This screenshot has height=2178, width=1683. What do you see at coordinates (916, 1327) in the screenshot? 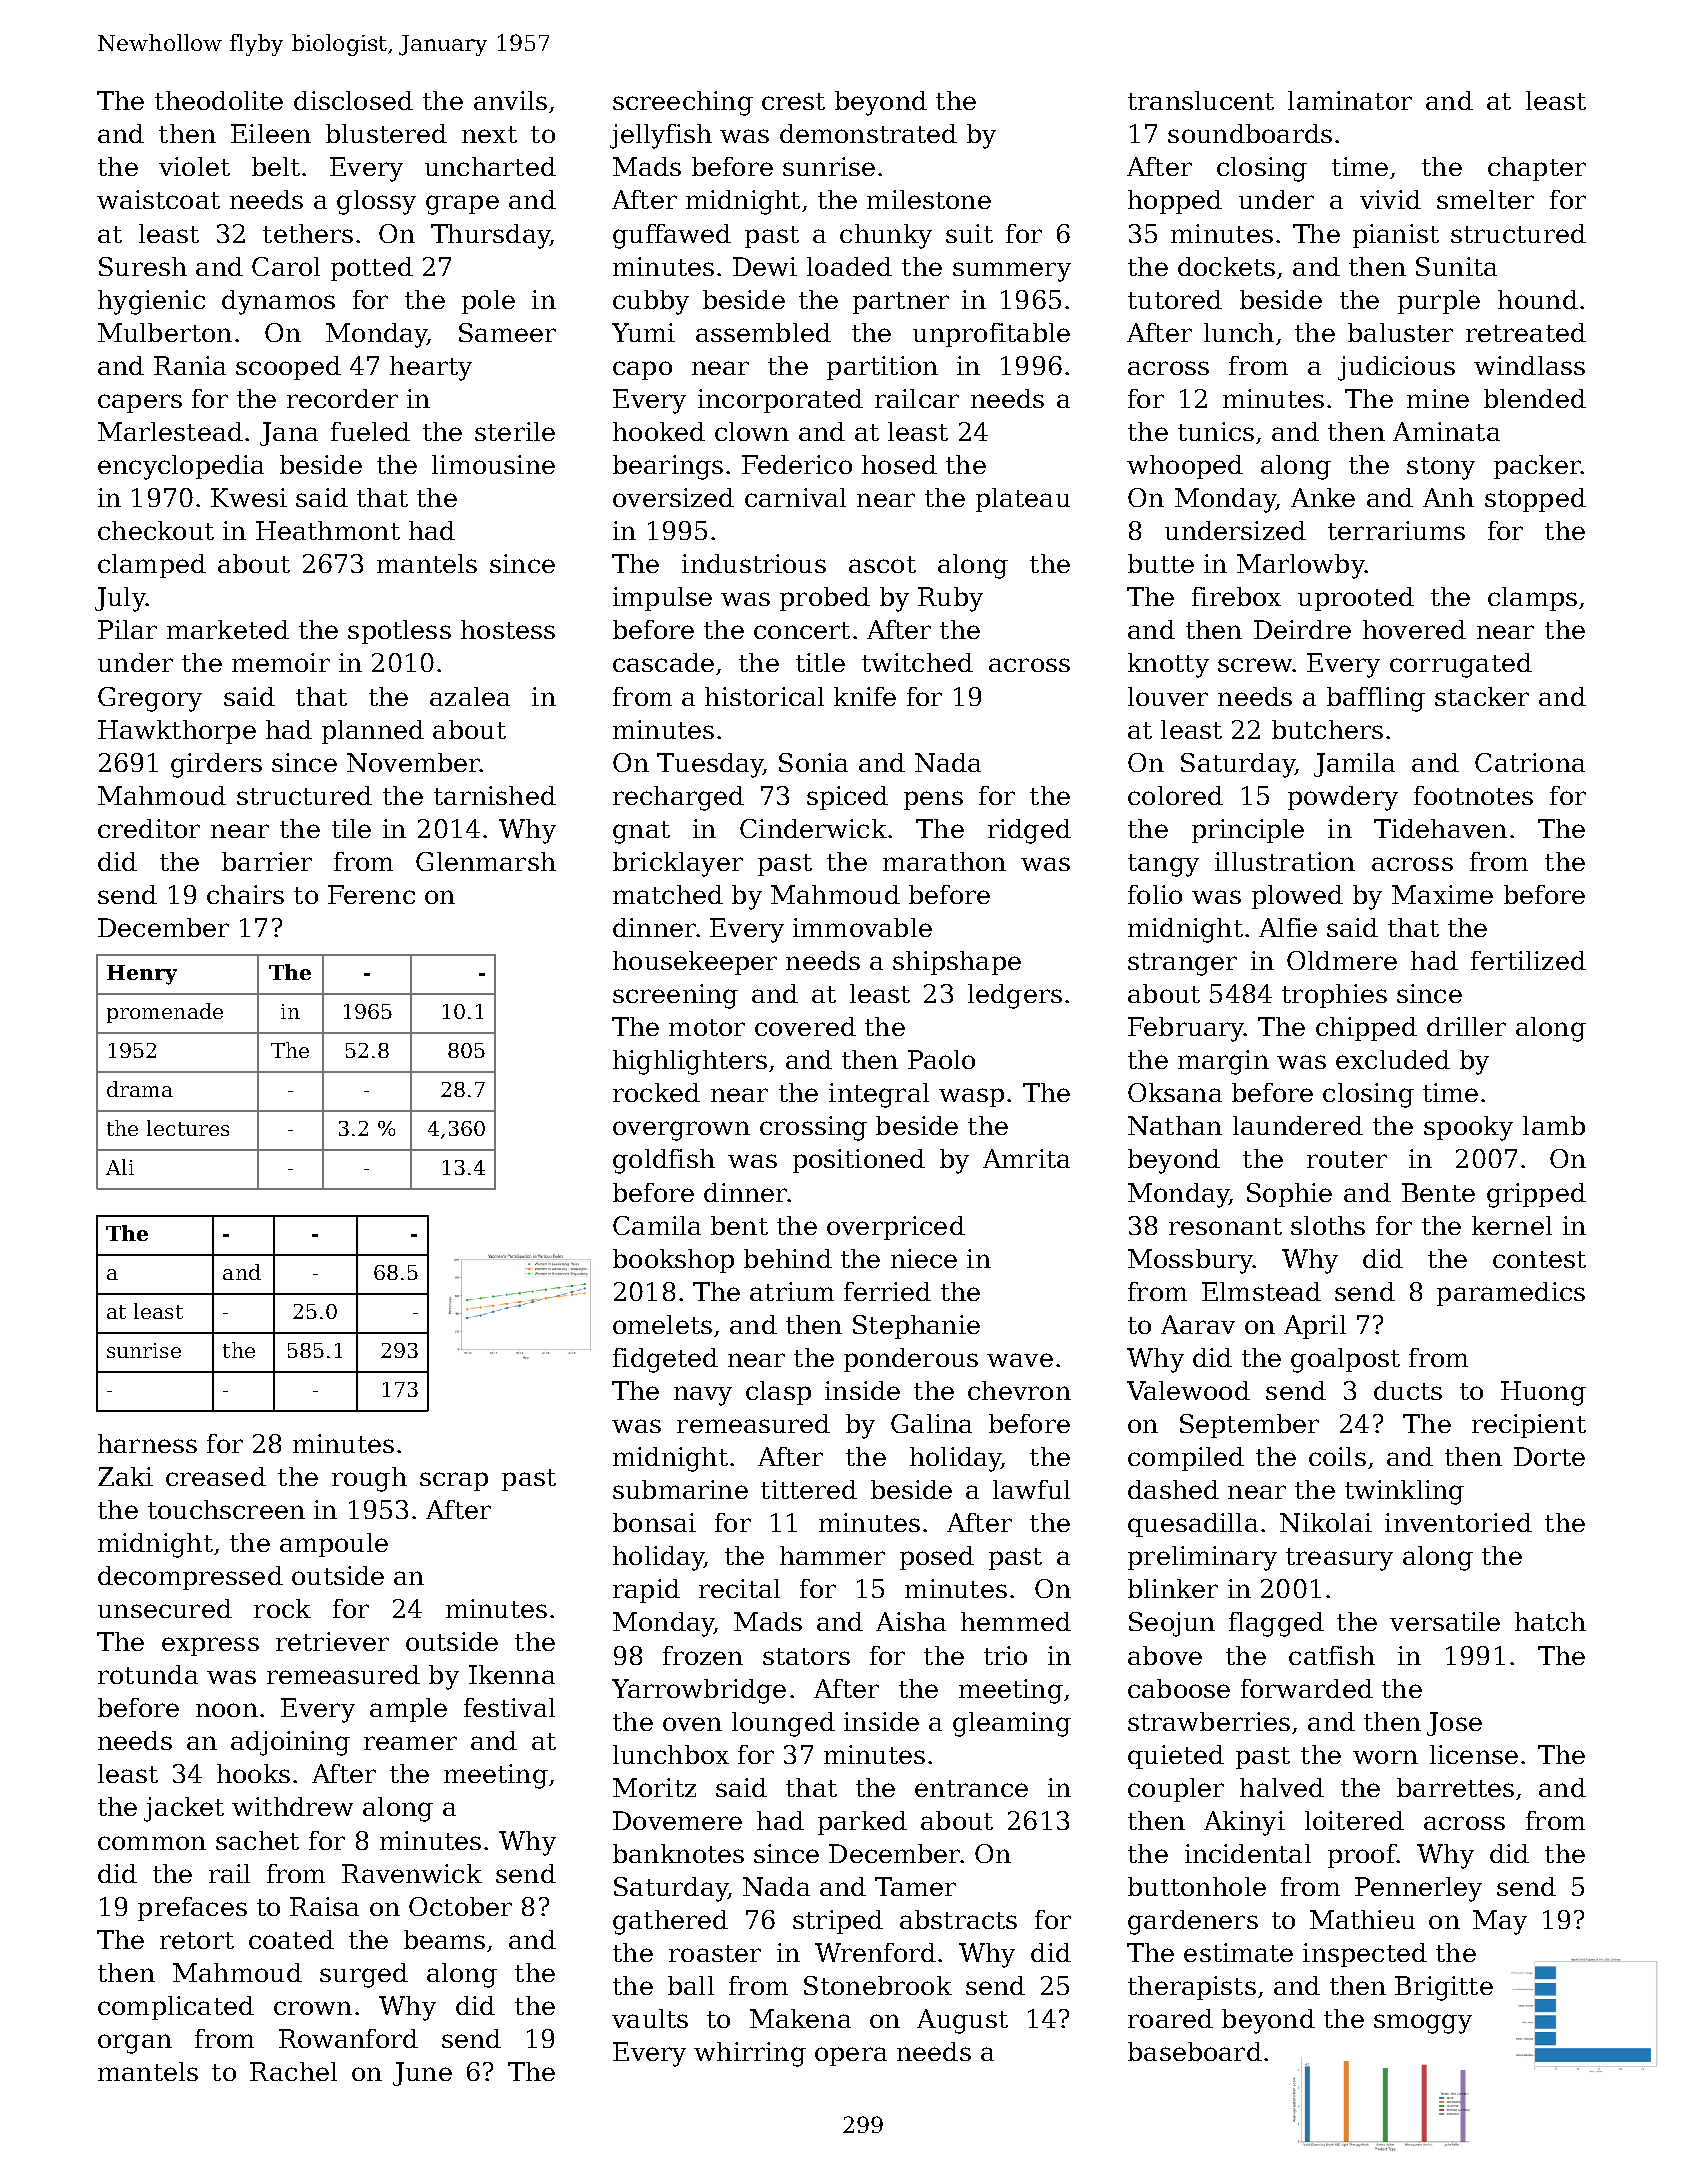
I see `Stephanie` at bounding box center [916, 1327].
